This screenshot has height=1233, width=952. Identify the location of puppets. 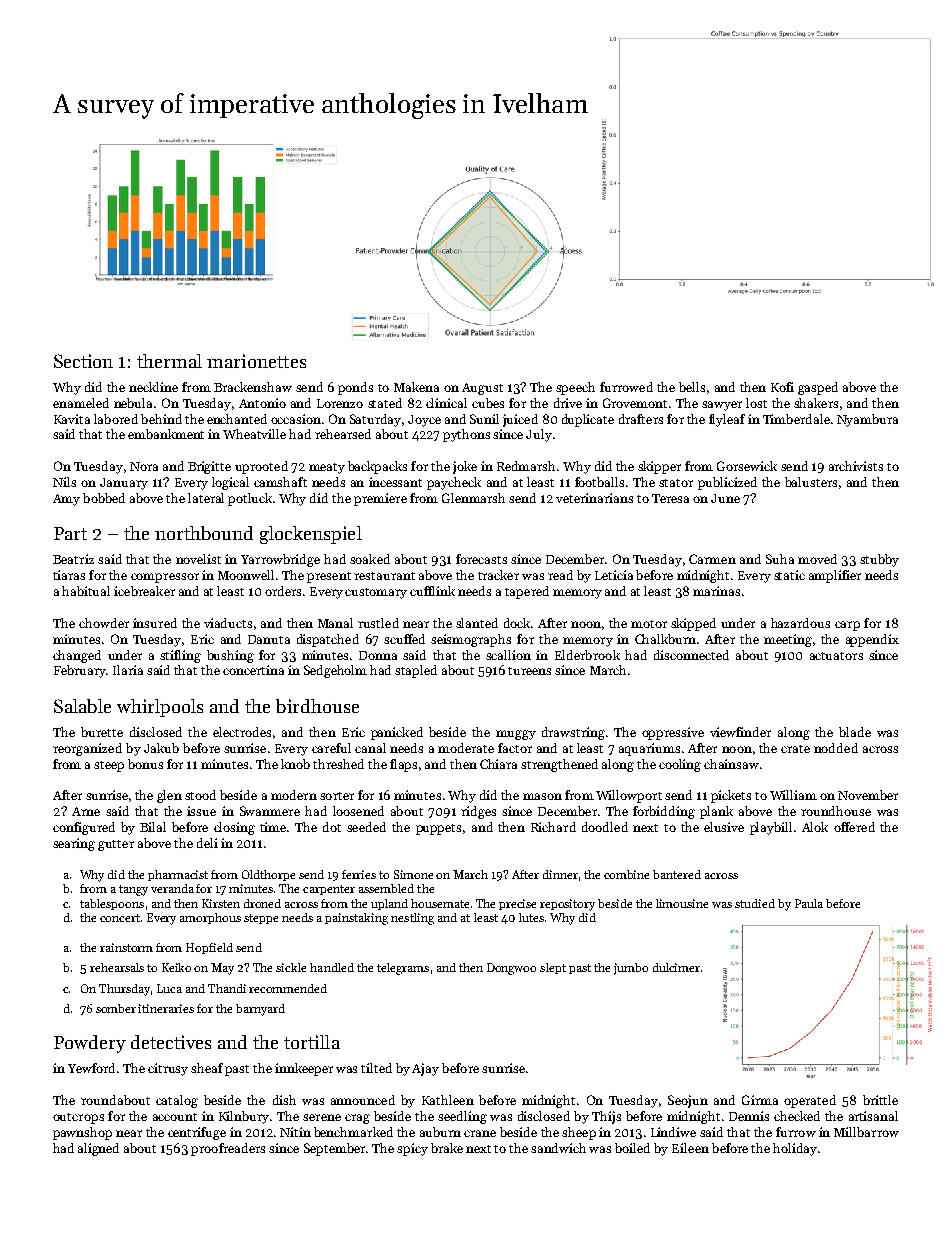
(438, 829).
